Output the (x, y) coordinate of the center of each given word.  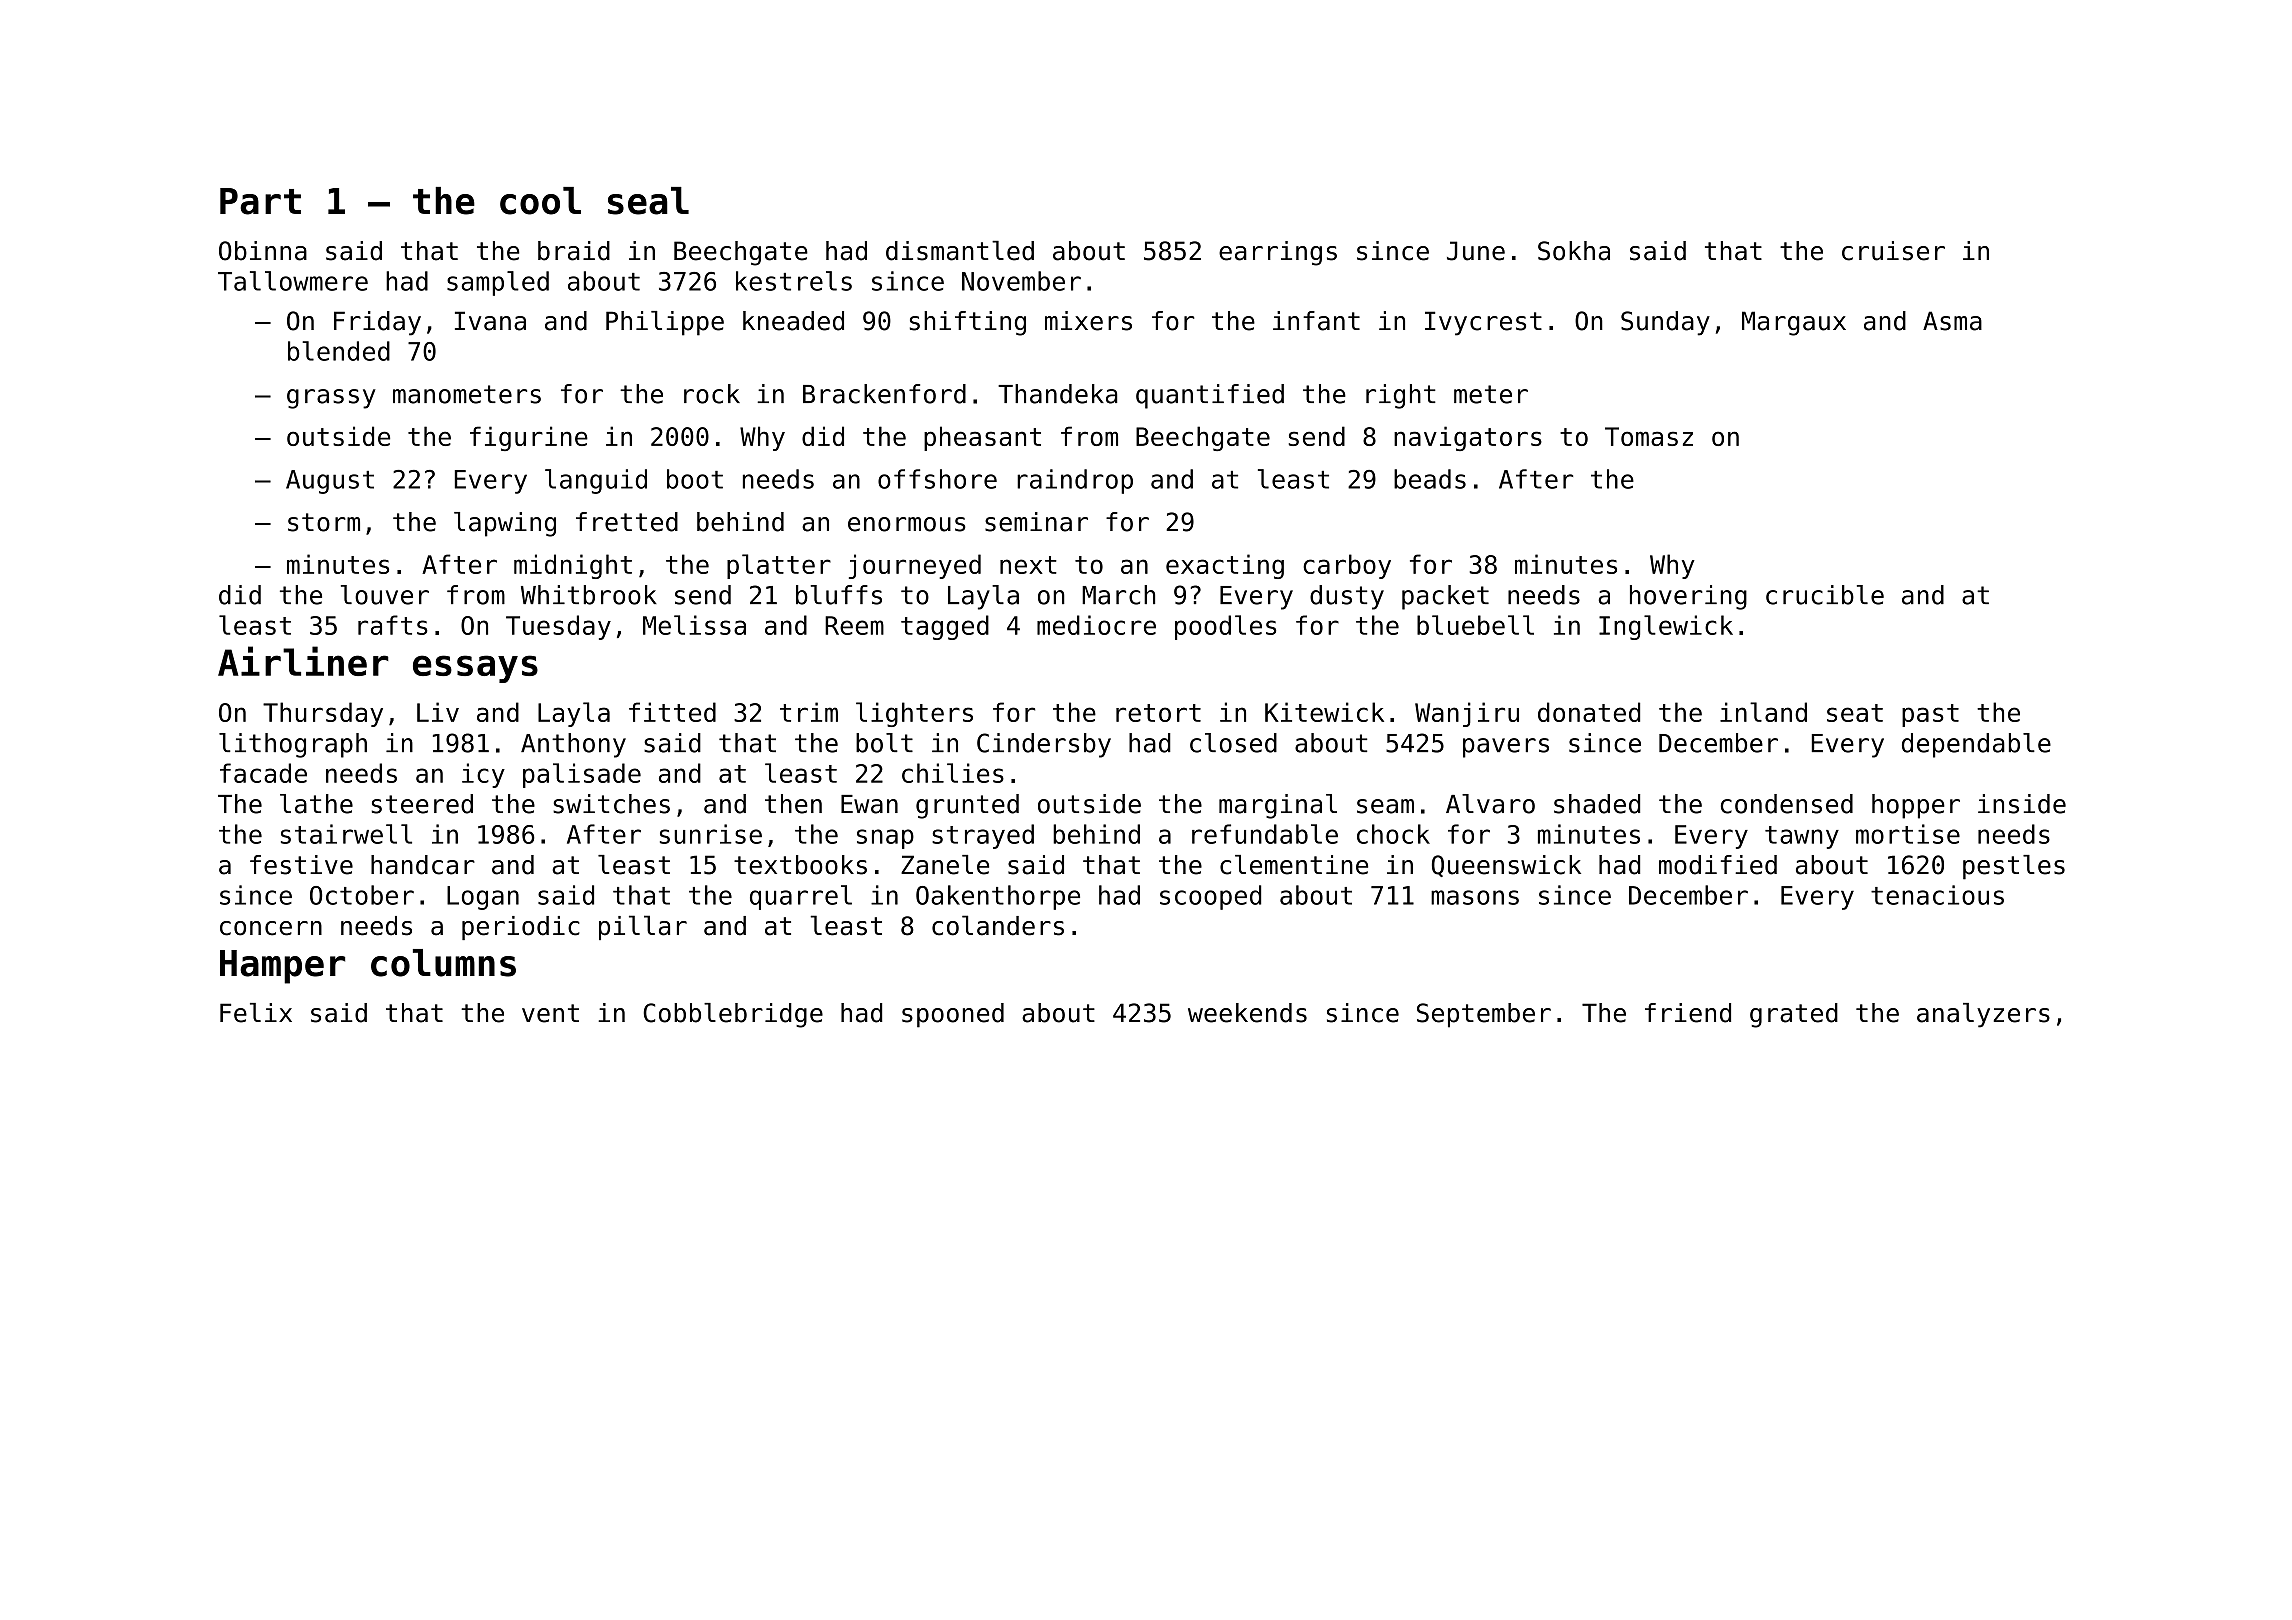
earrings (1278, 253)
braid (574, 251)
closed (1233, 743)
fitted (672, 712)
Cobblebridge (733, 1015)
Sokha (1574, 251)
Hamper (282, 967)
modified (1718, 865)
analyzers (1983, 1015)
